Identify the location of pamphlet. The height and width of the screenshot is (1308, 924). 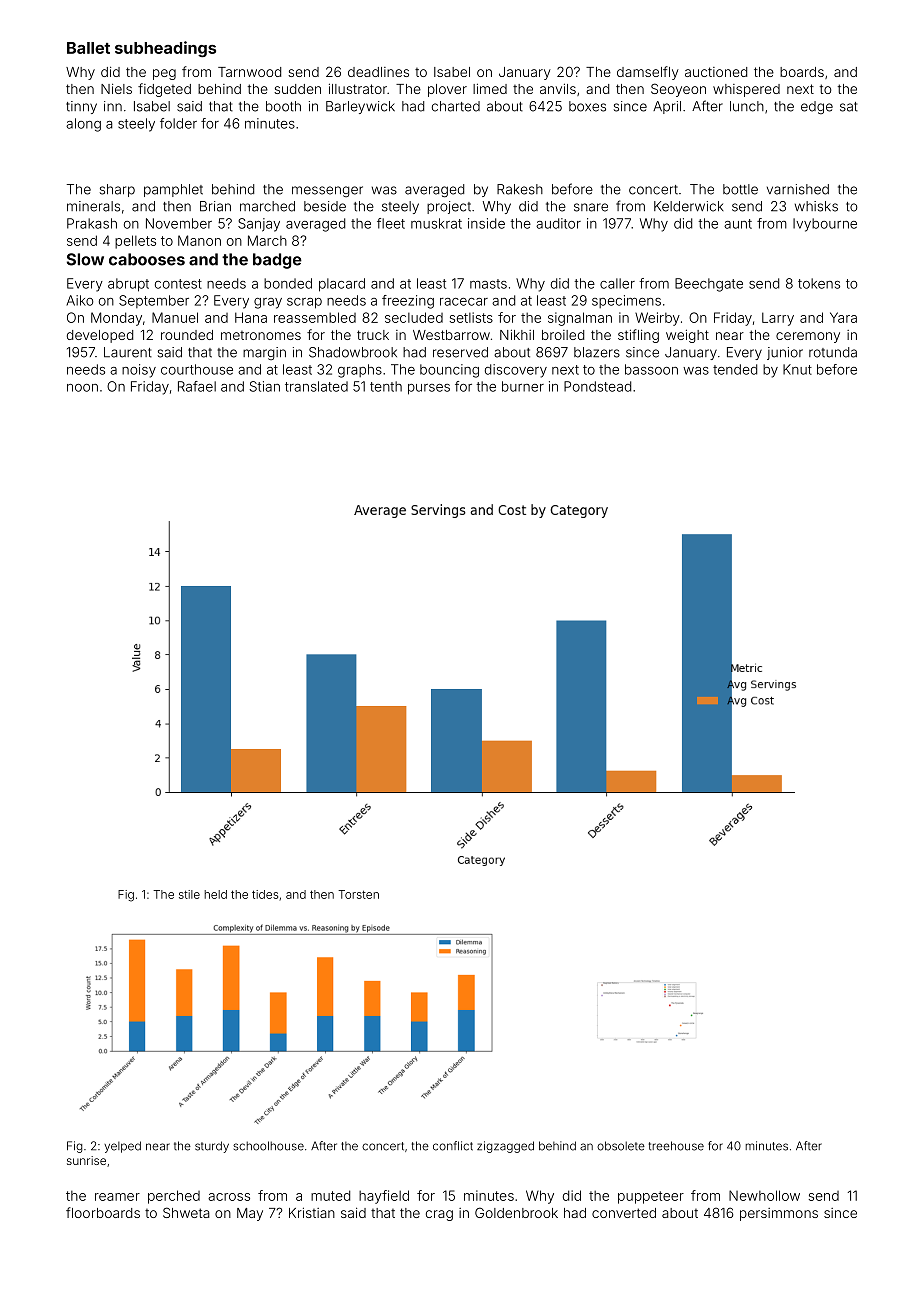
(173, 190).
